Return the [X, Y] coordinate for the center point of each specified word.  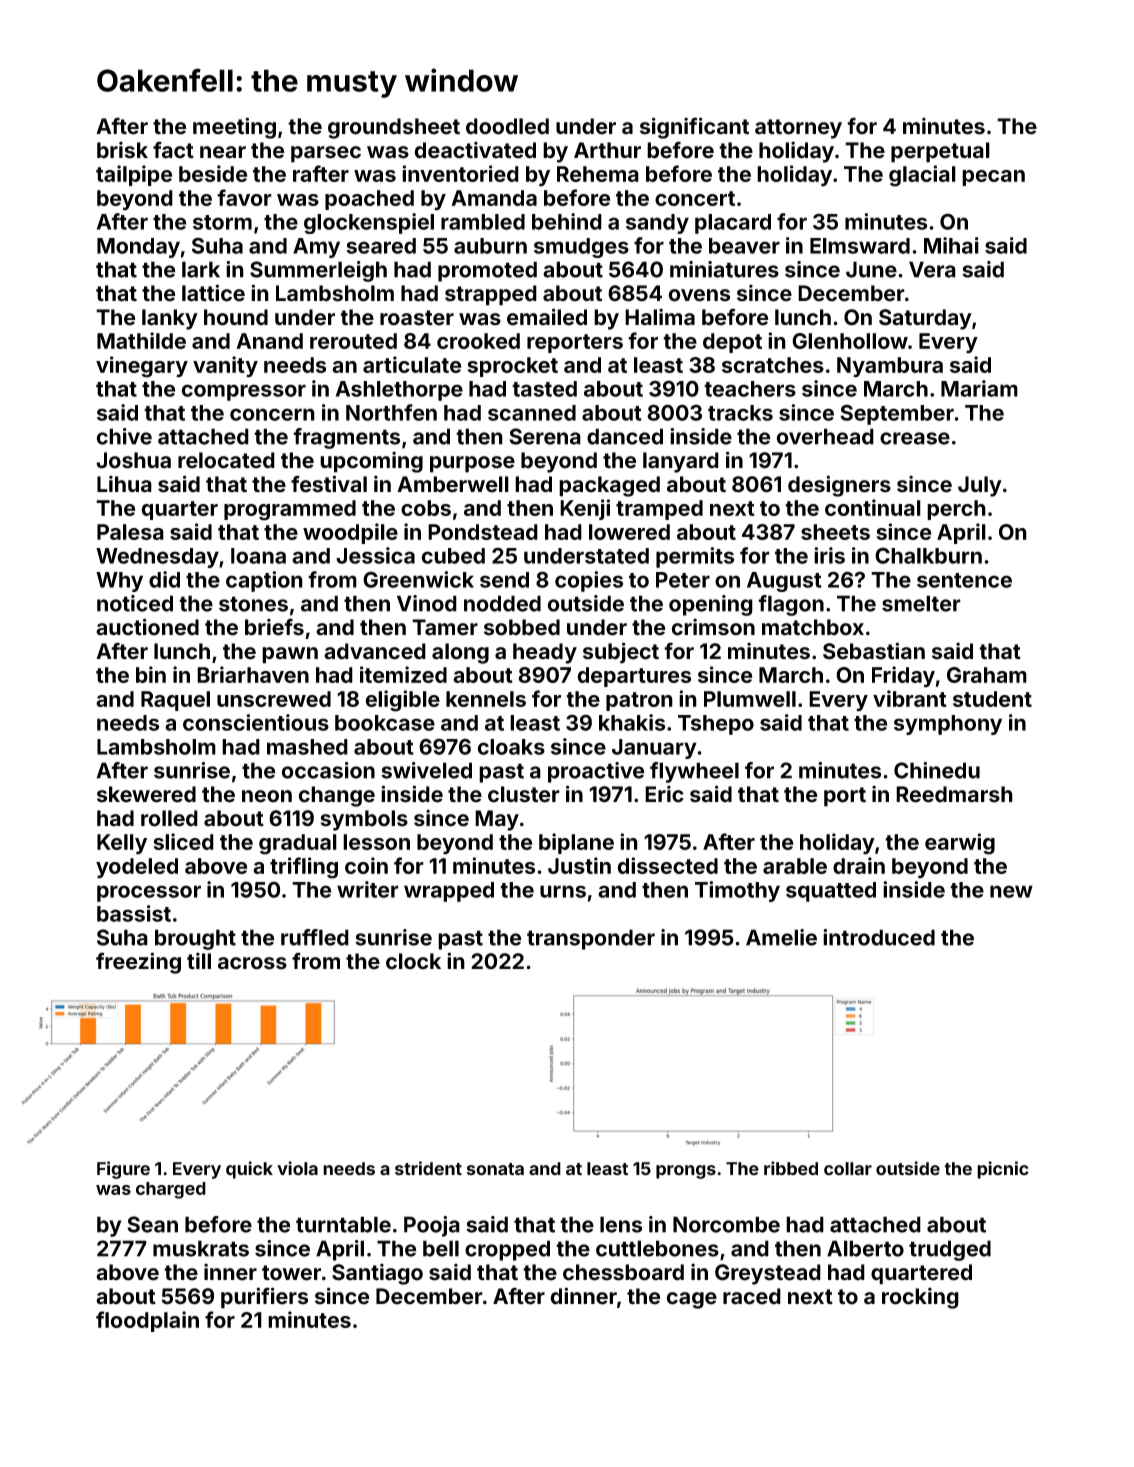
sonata [495, 1169]
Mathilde [141, 340]
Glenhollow [850, 341]
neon [267, 796]
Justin [579, 865]
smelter [921, 603]
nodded [502, 603]
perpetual [940, 152]
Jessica [375, 555]
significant [694, 128]
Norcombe [726, 1224]
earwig [960, 844]
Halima [660, 317]
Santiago [377, 1274]
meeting [234, 128]
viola [297, 1168]
